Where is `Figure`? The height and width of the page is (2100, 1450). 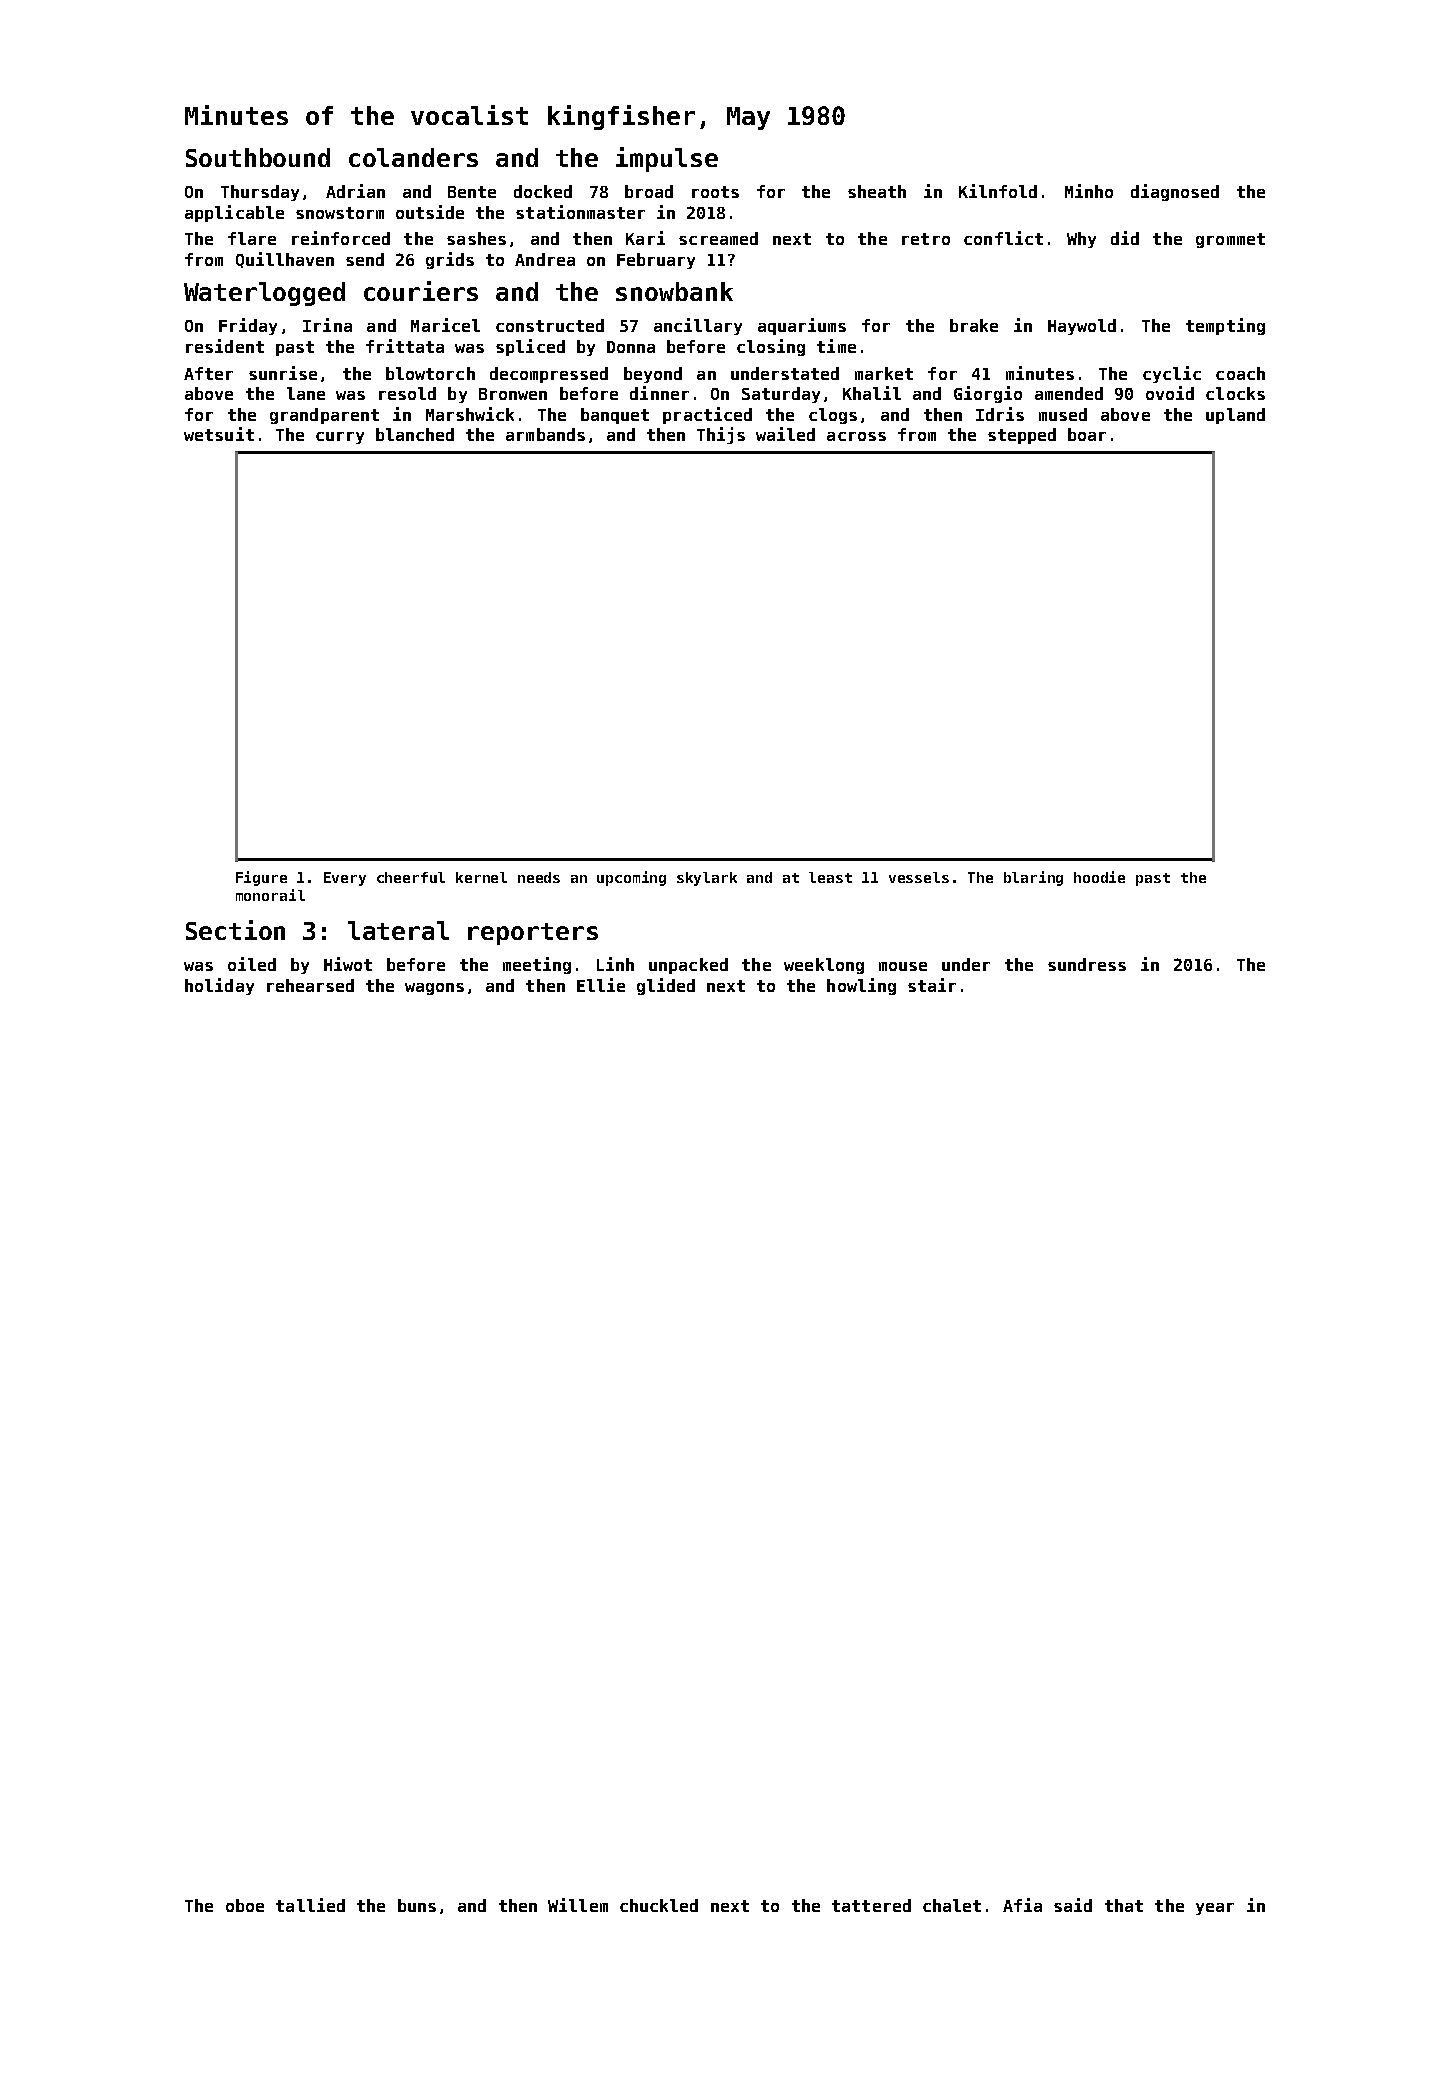
Figure is located at coordinates (261, 878).
